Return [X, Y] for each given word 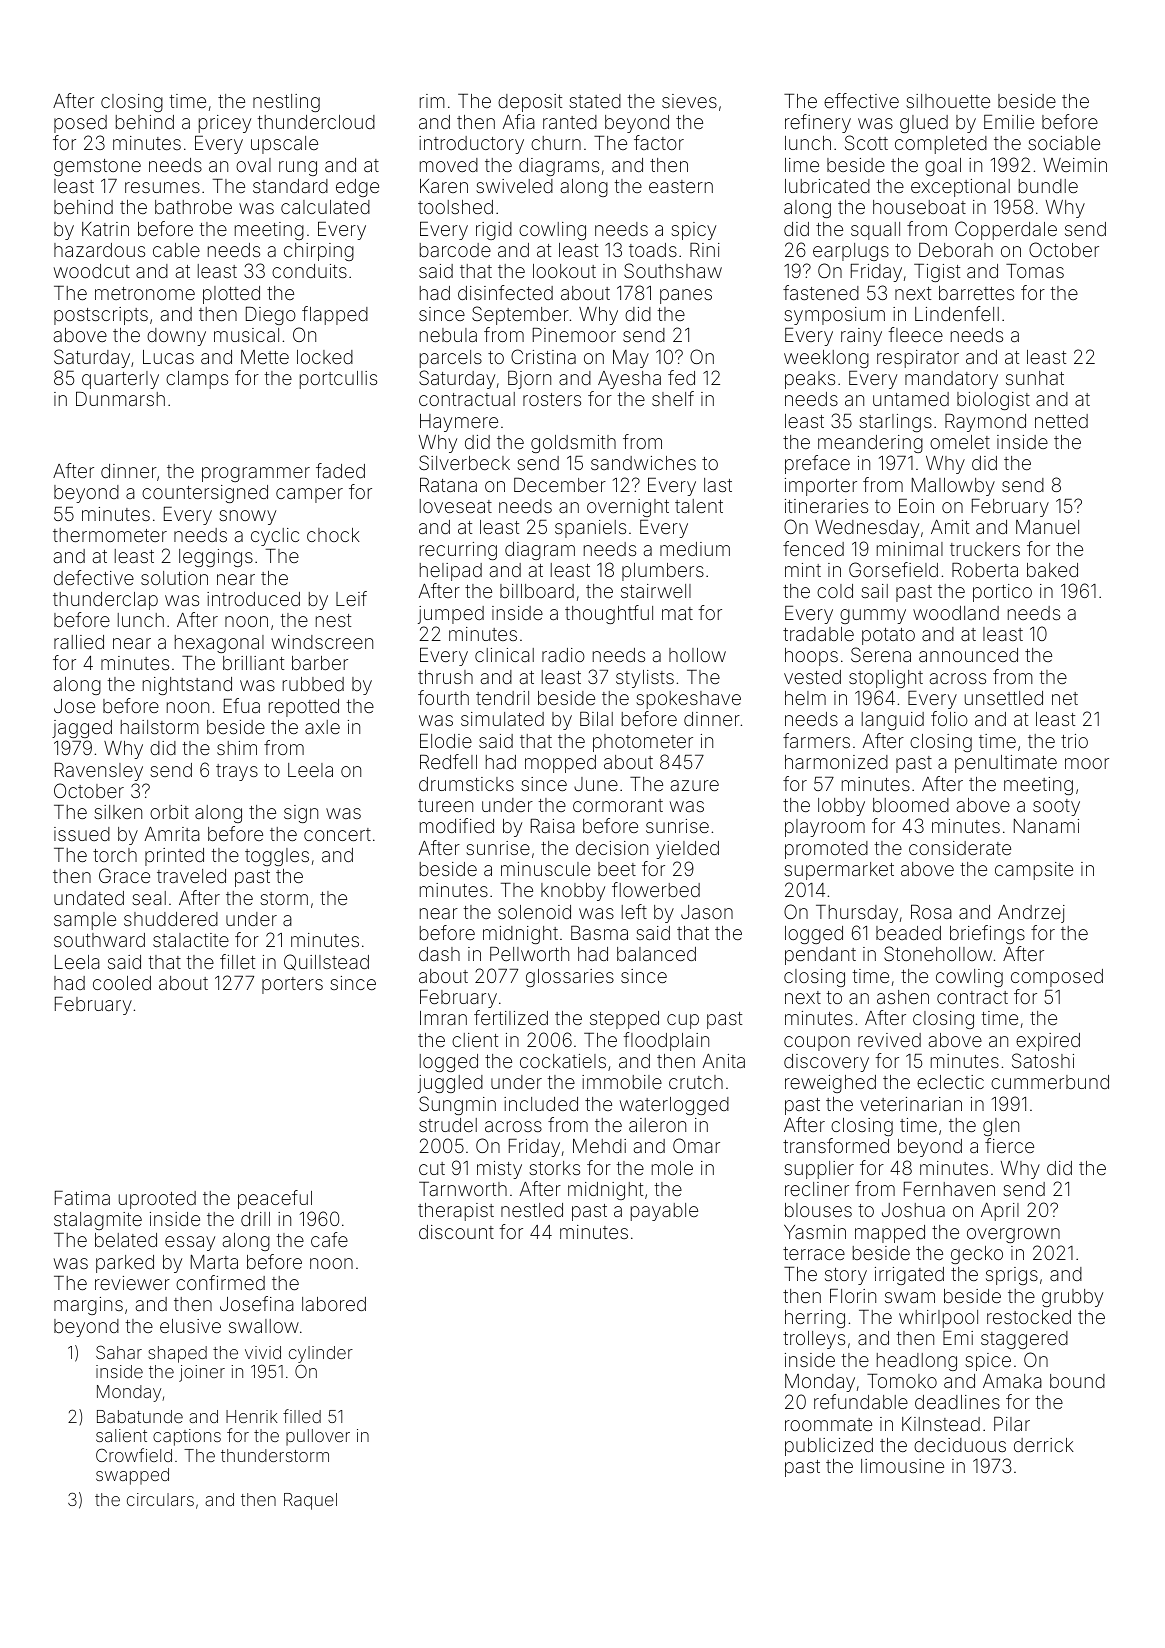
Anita [724, 1061]
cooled [122, 983]
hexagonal [219, 644]
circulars [160, 1499]
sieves [689, 101]
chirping [319, 252]
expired [1048, 1042]
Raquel [310, 1501]
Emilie [1009, 122]
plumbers [663, 572]
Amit [950, 527]
